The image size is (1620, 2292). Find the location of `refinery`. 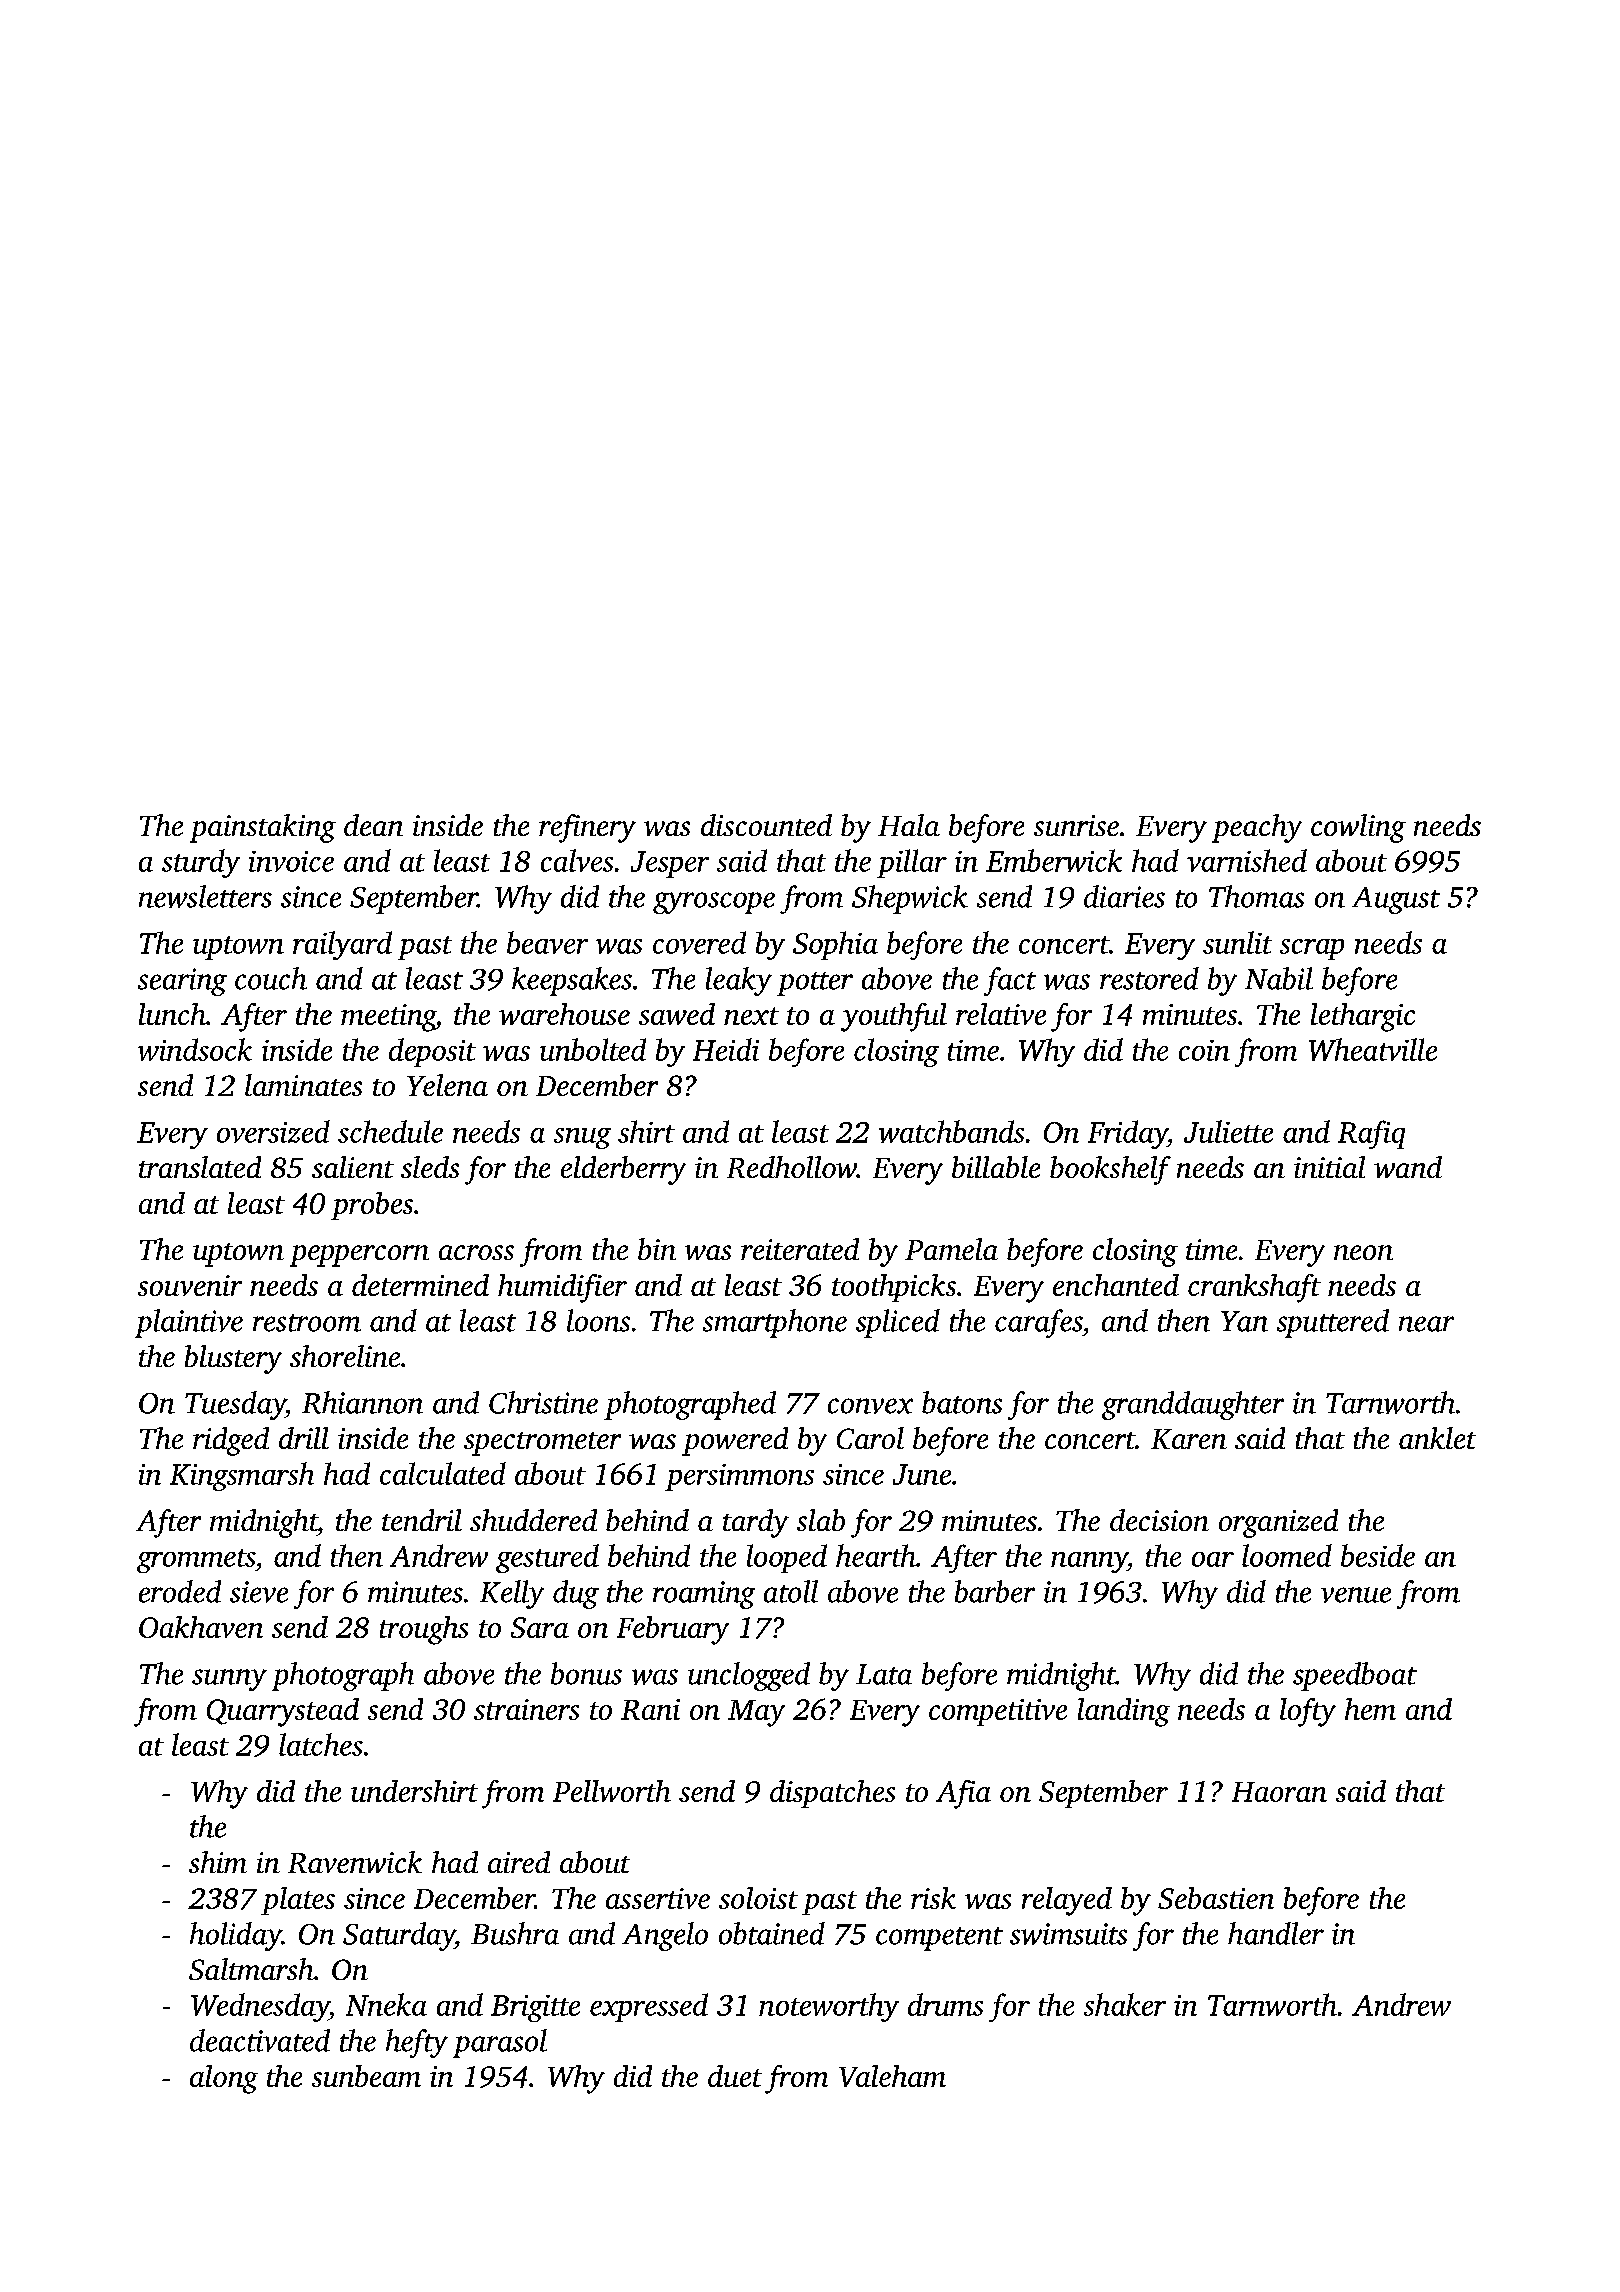

refinery is located at coordinates (587, 828).
